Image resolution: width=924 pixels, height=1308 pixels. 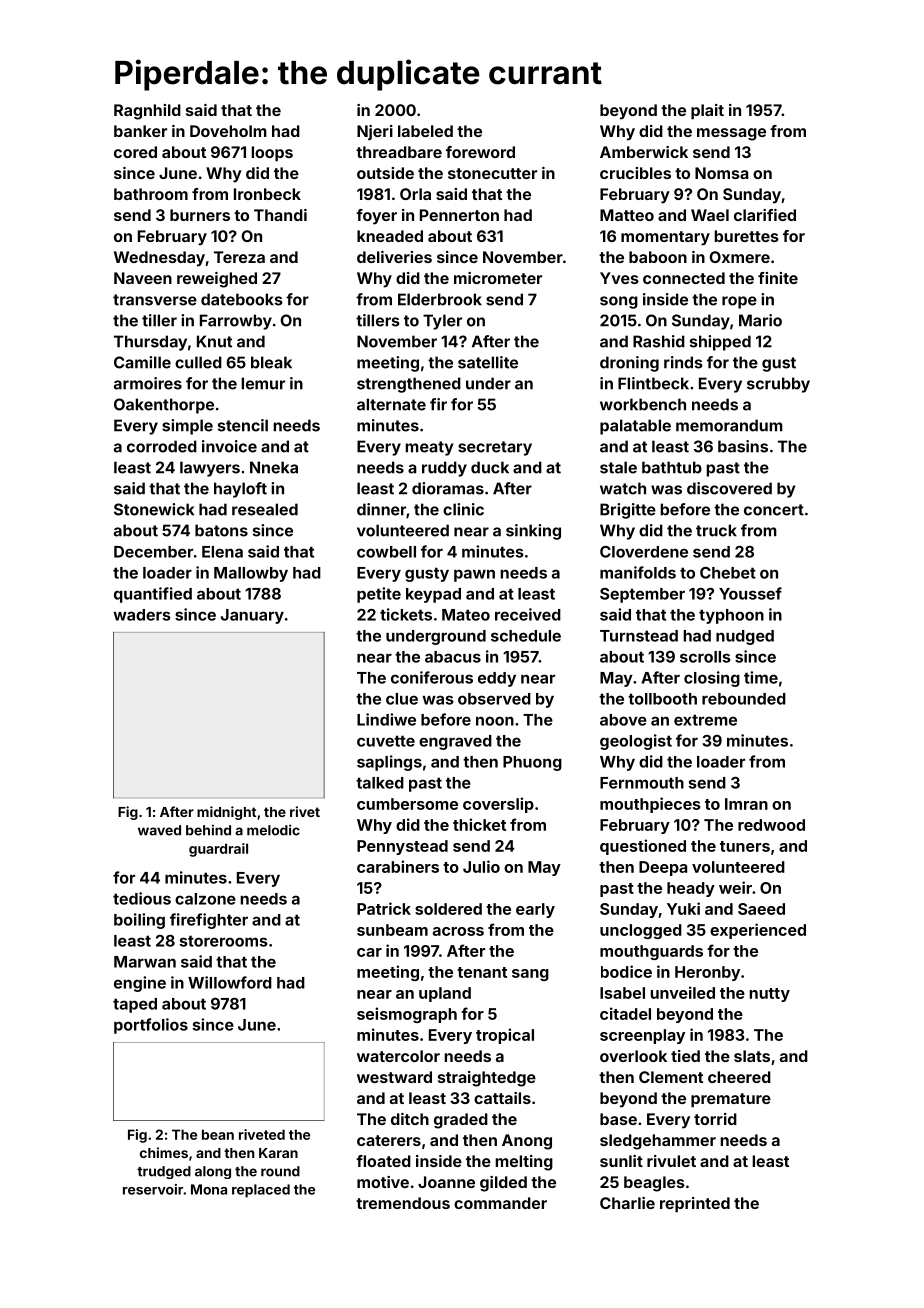 I want to click on experienced, so click(x=758, y=931).
